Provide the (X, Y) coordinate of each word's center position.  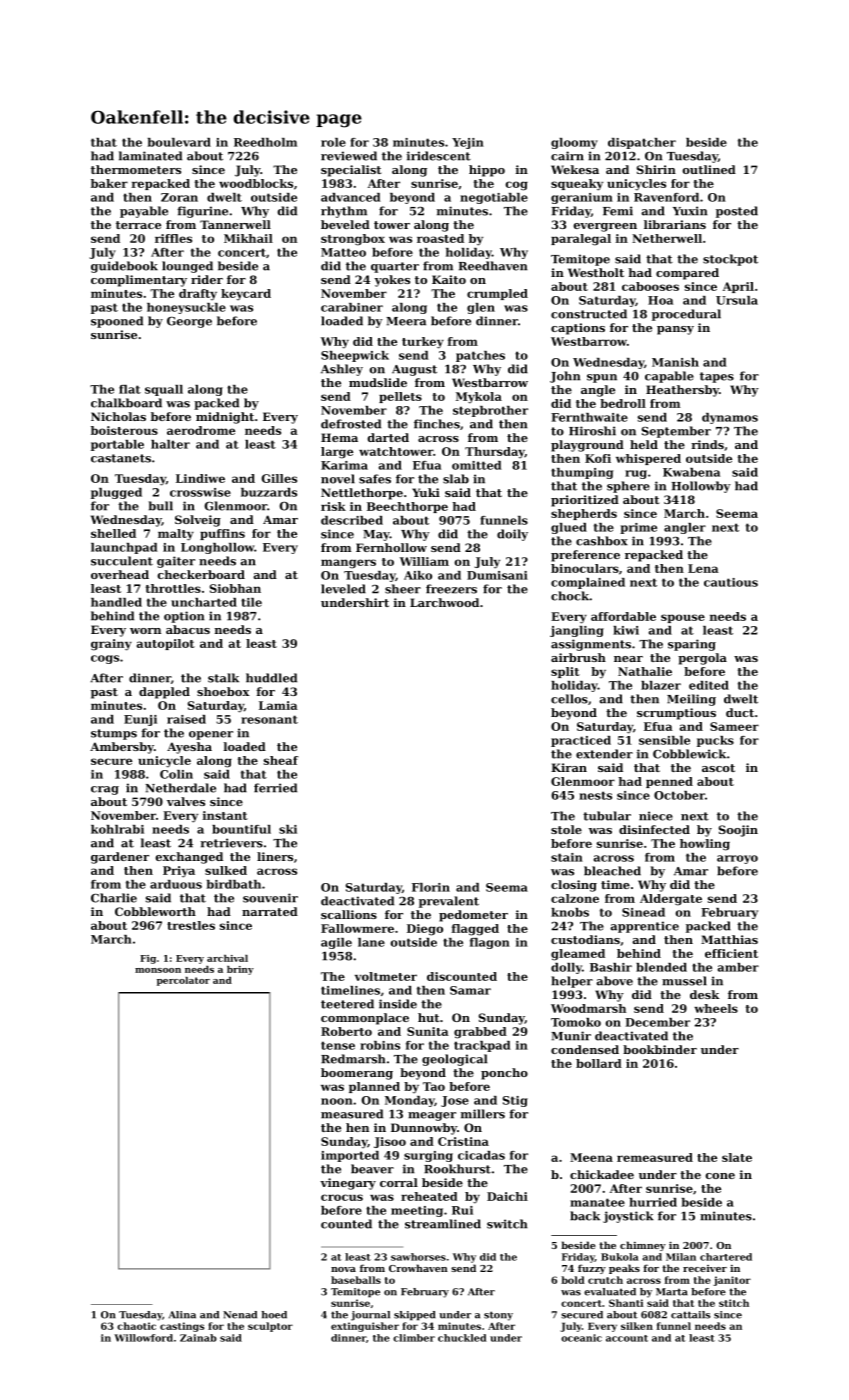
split (565, 672)
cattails (690, 1315)
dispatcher (642, 143)
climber (414, 1338)
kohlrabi (117, 829)
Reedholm (265, 142)
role (333, 142)
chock (570, 596)
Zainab (198, 1338)
